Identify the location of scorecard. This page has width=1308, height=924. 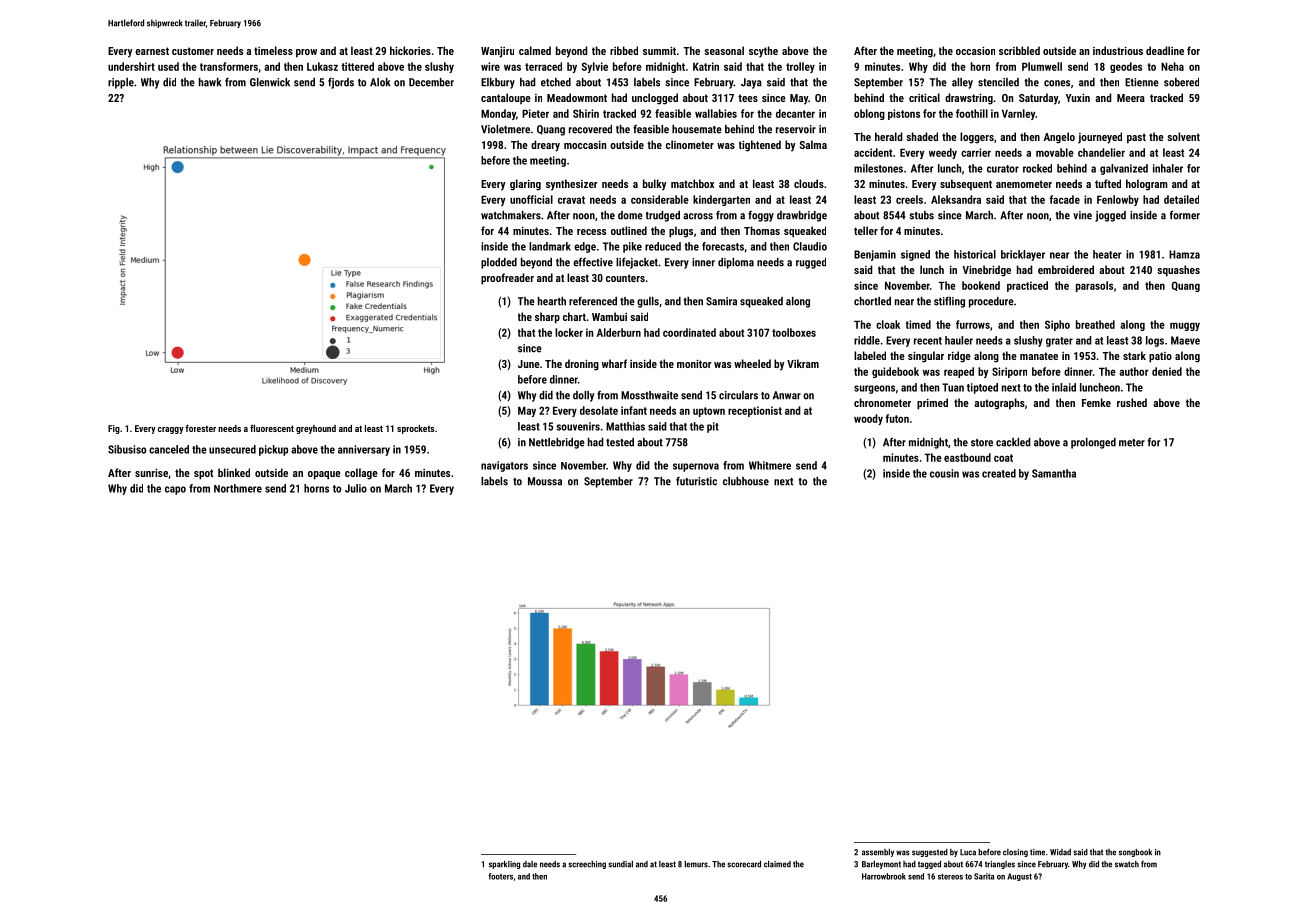
(744, 864).
